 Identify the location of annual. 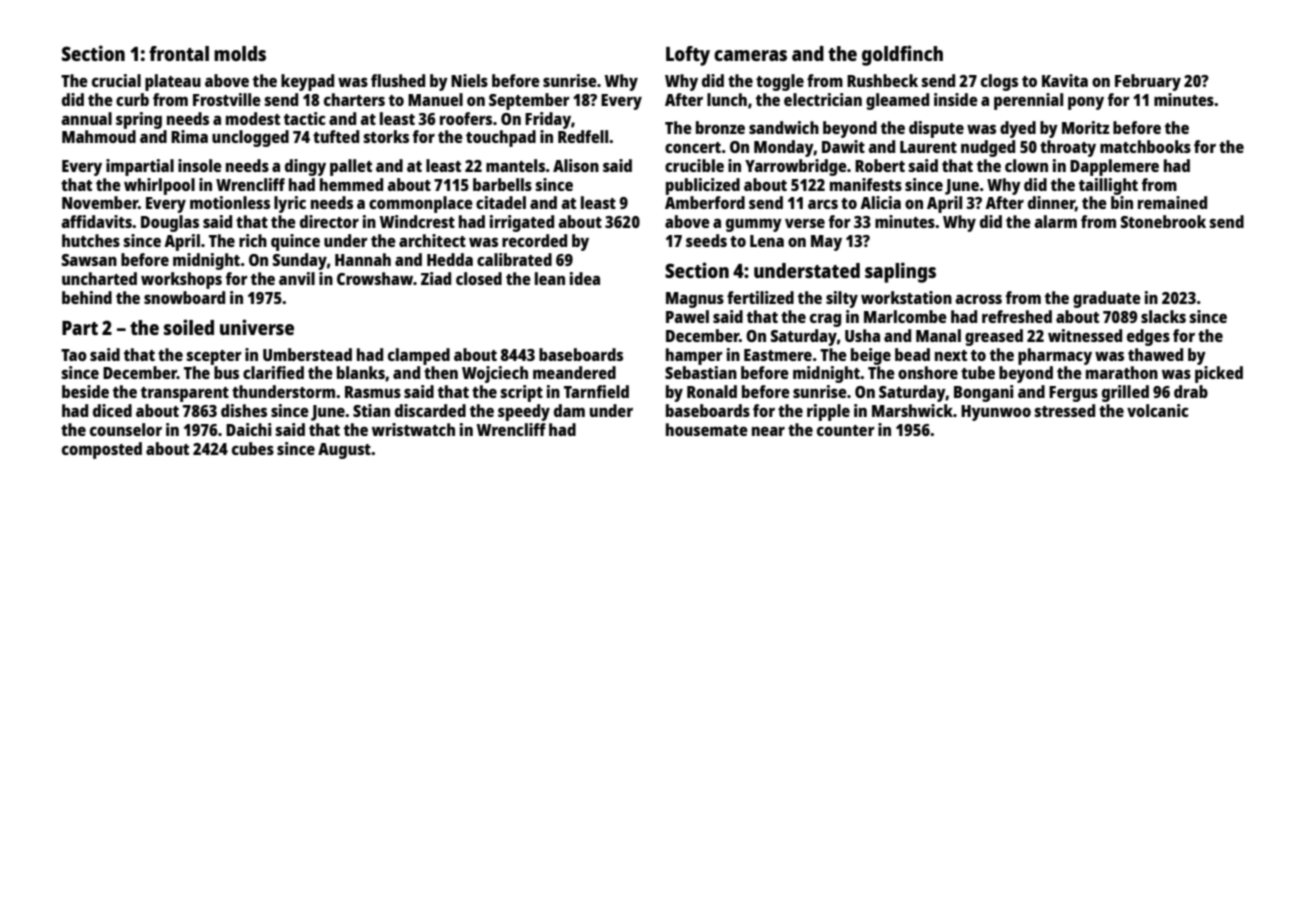
(86, 118).
